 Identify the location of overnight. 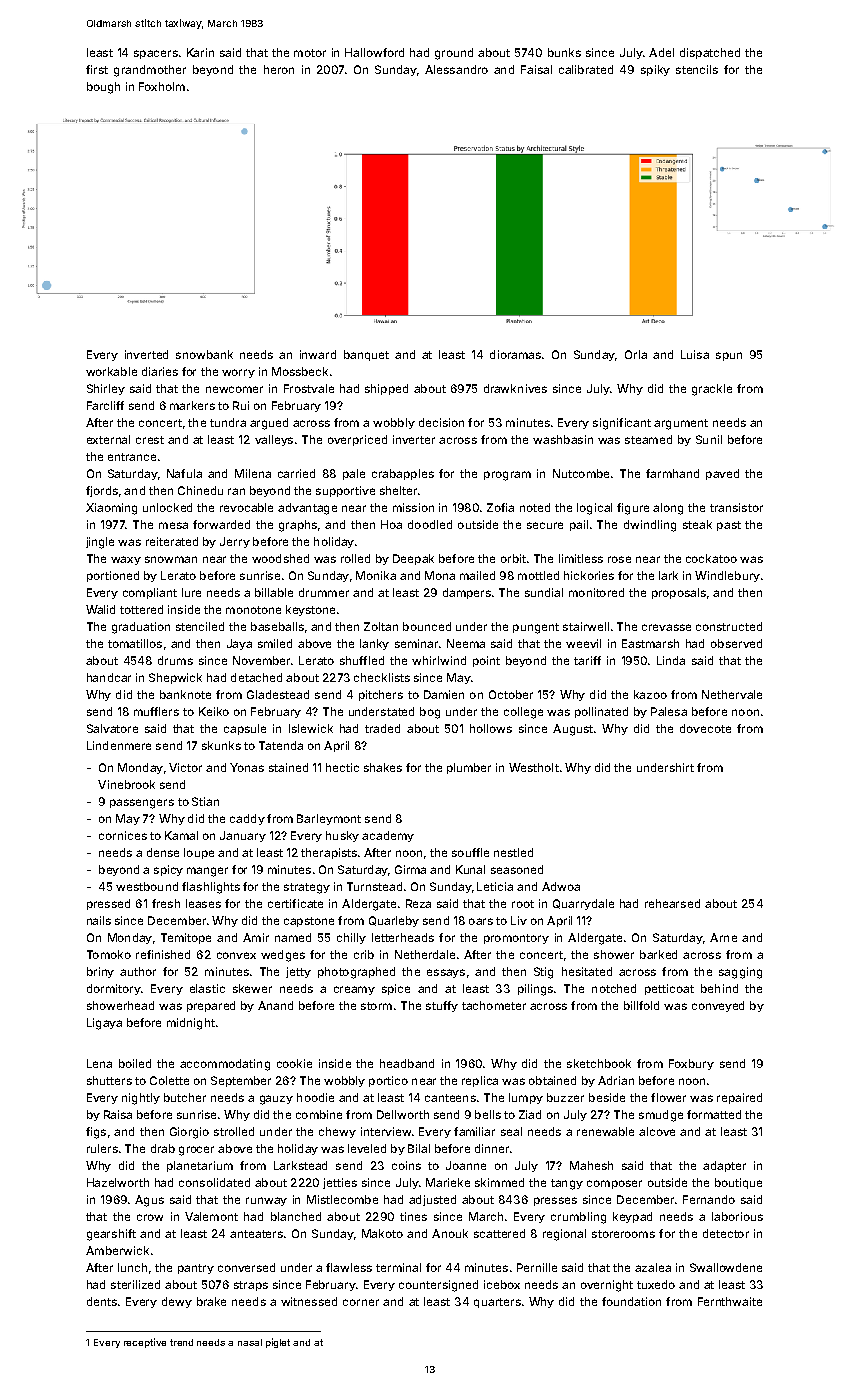
(607, 1286).
